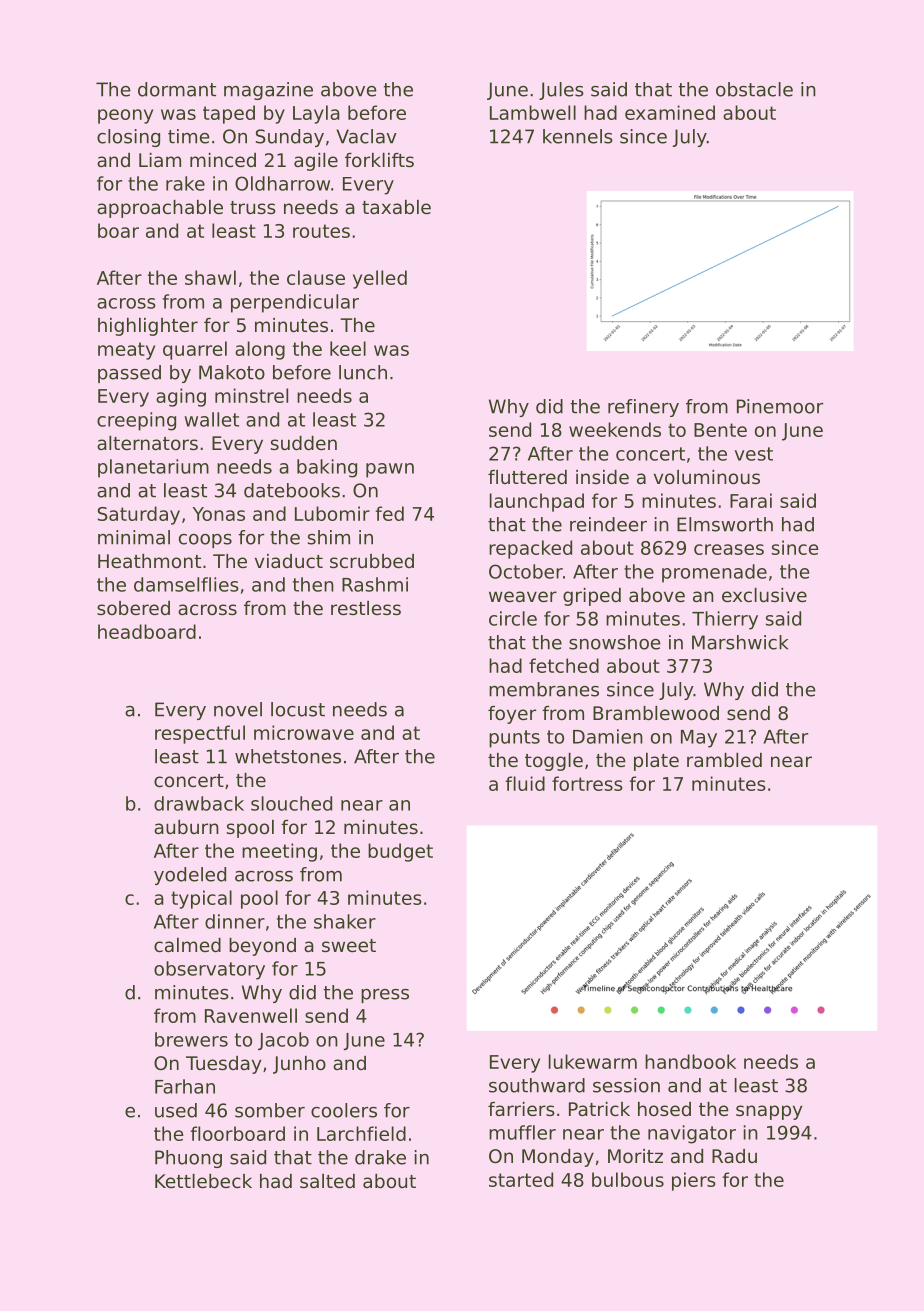 This document has width=924, height=1311. I want to click on lunch, so click(363, 372).
